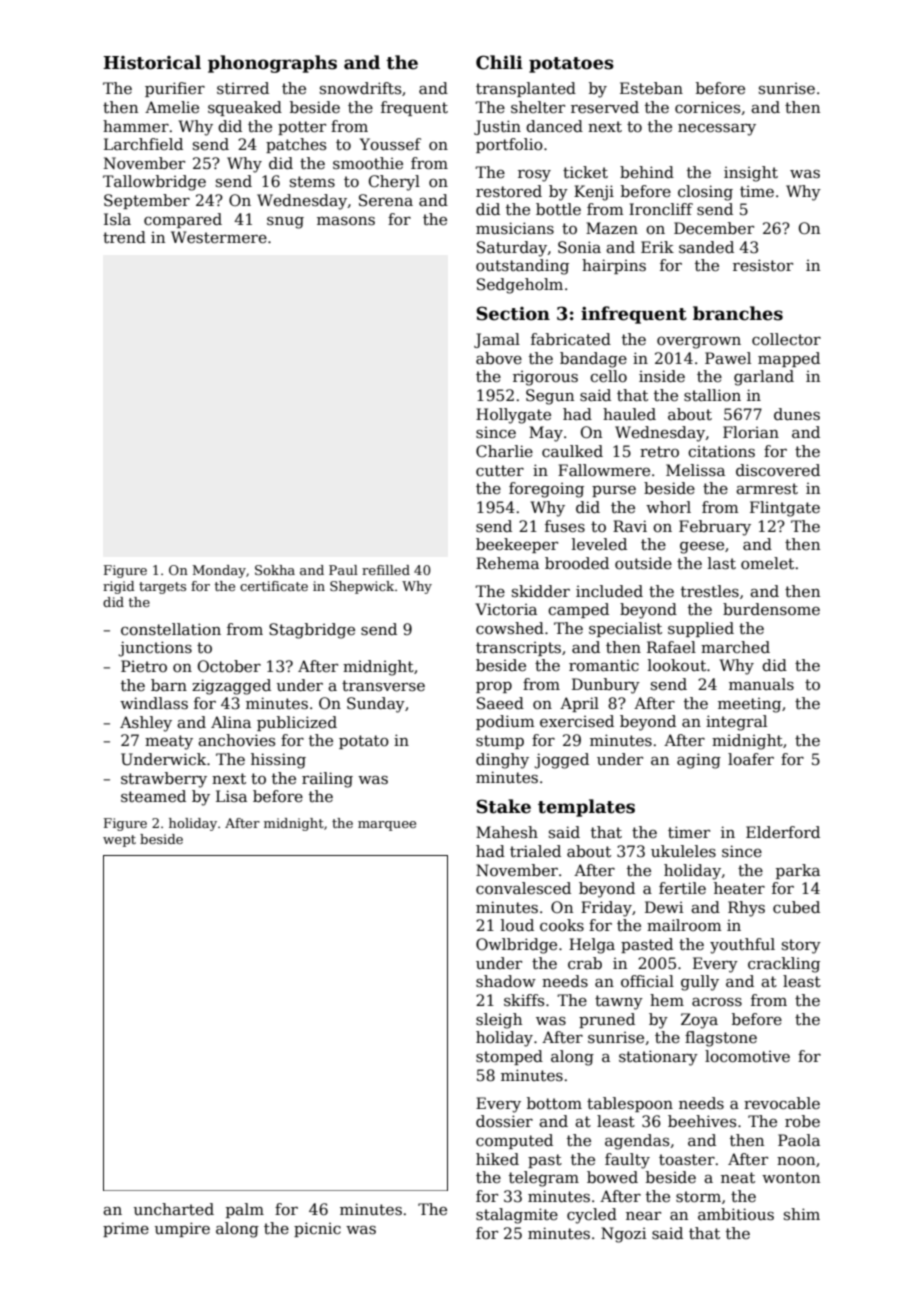 The image size is (924, 1308). I want to click on umpire, so click(182, 1229).
